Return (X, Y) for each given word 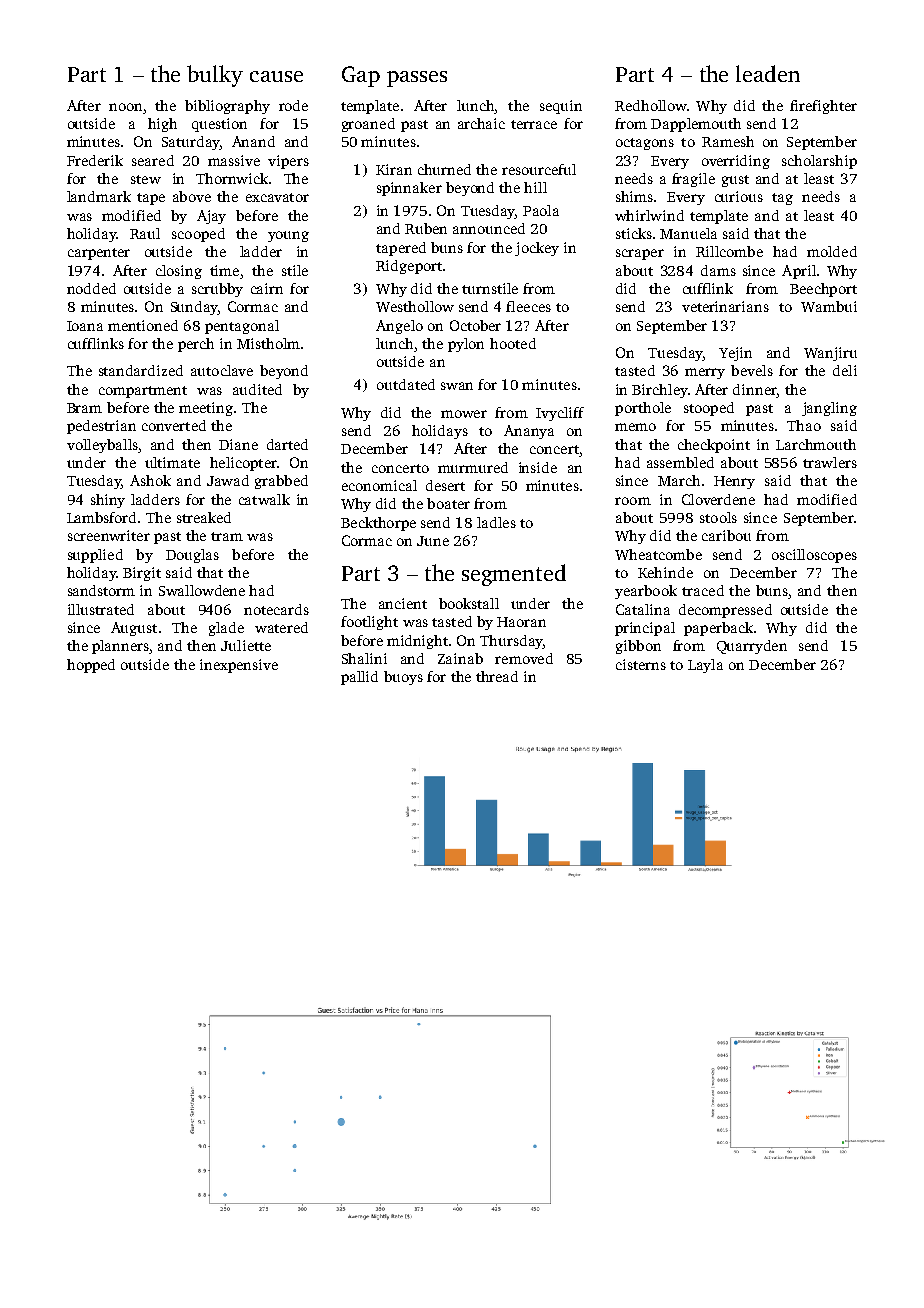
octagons (645, 144)
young (288, 236)
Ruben (426, 228)
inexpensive (239, 666)
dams (718, 270)
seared (153, 160)
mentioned (143, 325)
